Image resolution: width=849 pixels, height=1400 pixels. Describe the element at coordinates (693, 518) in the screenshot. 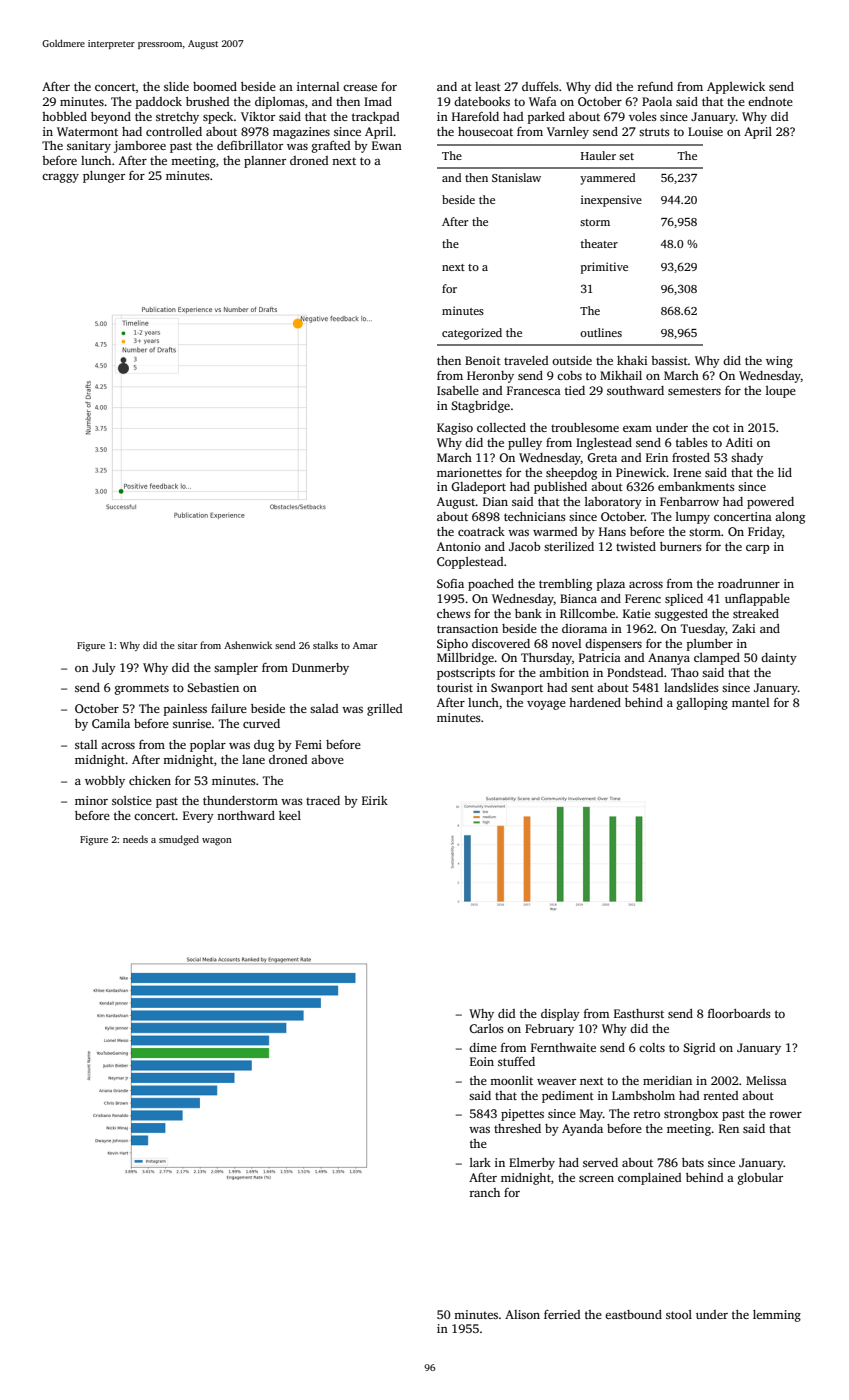

I see `lumpy` at that location.
